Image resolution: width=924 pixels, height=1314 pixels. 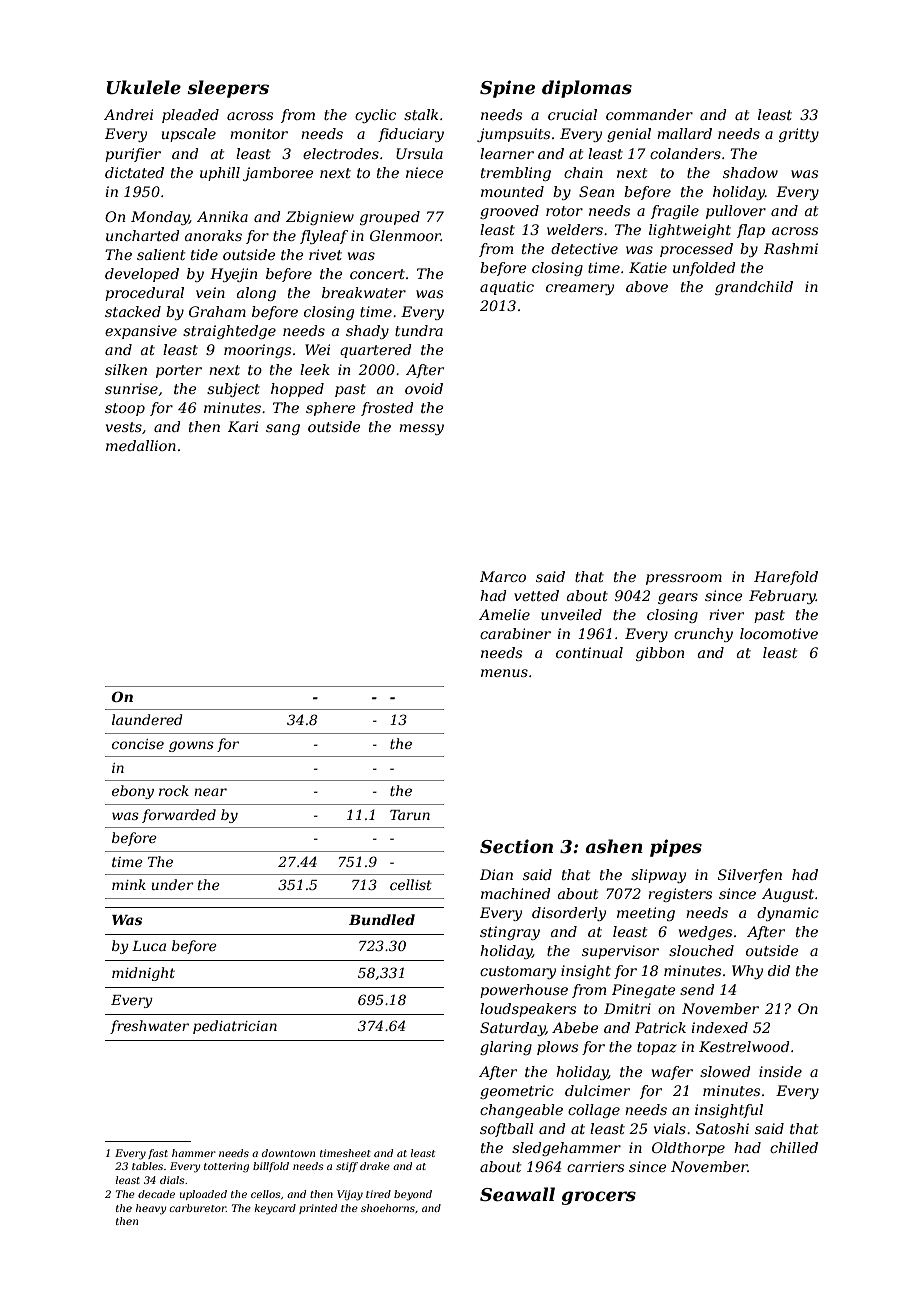 What do you see at coordinates (382, 919) in the page?
I see `Bundled` at bounding box center [382, 919].
